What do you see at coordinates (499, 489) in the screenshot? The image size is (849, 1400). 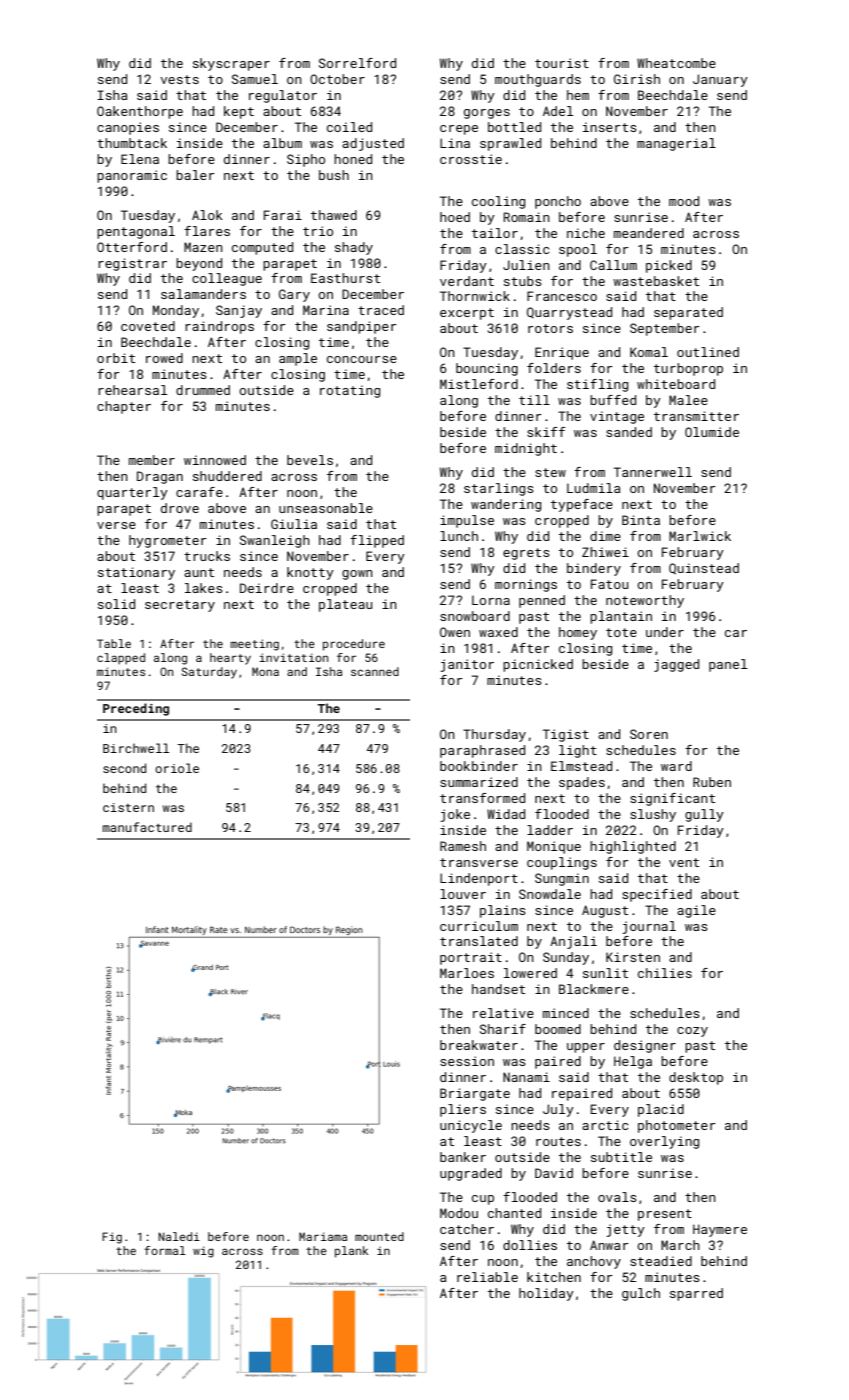 I see `starlings` at bounding box center [499, 489].
